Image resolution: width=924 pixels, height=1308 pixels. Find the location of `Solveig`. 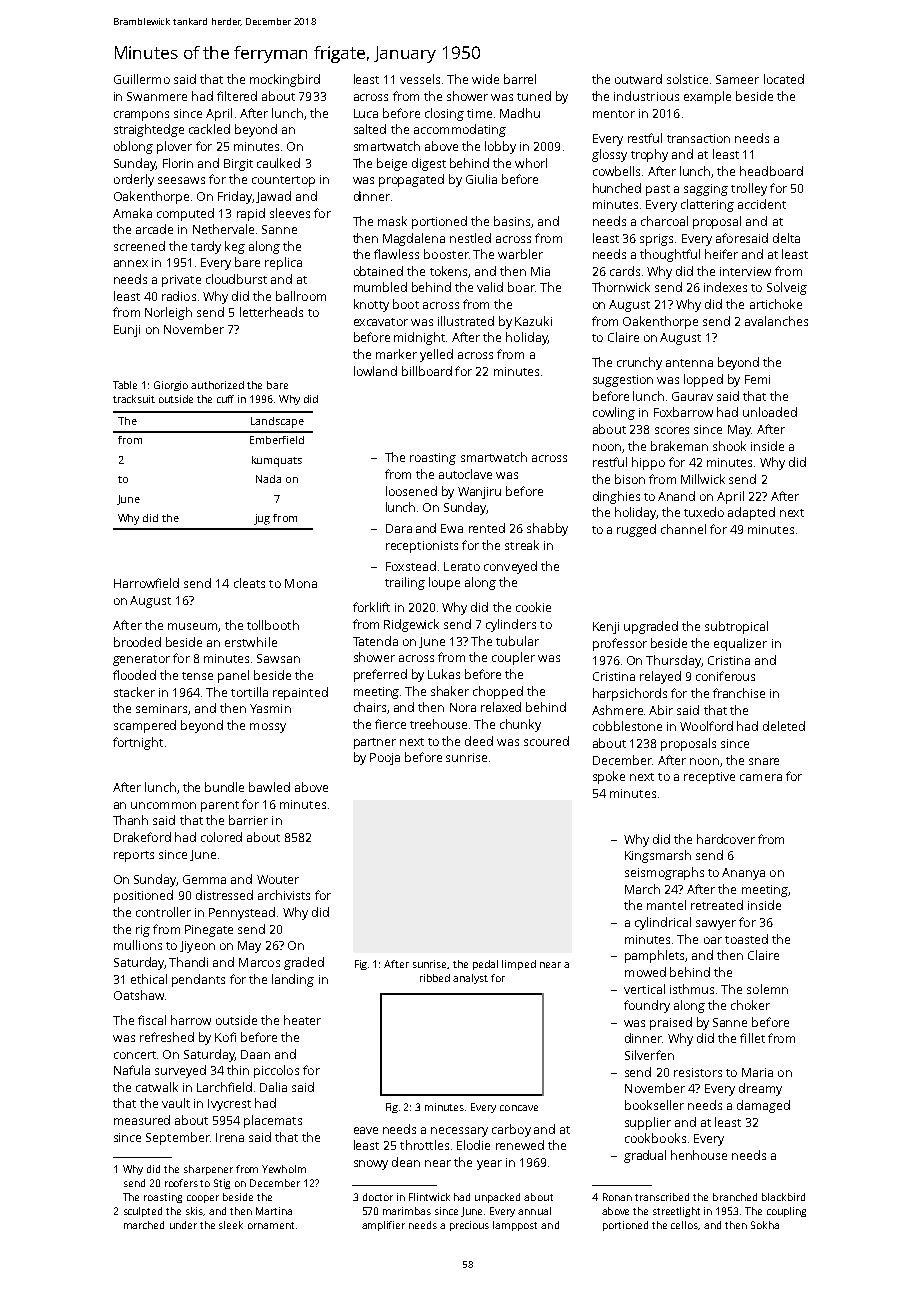

Solveig is located at coordinates (787, 288).
